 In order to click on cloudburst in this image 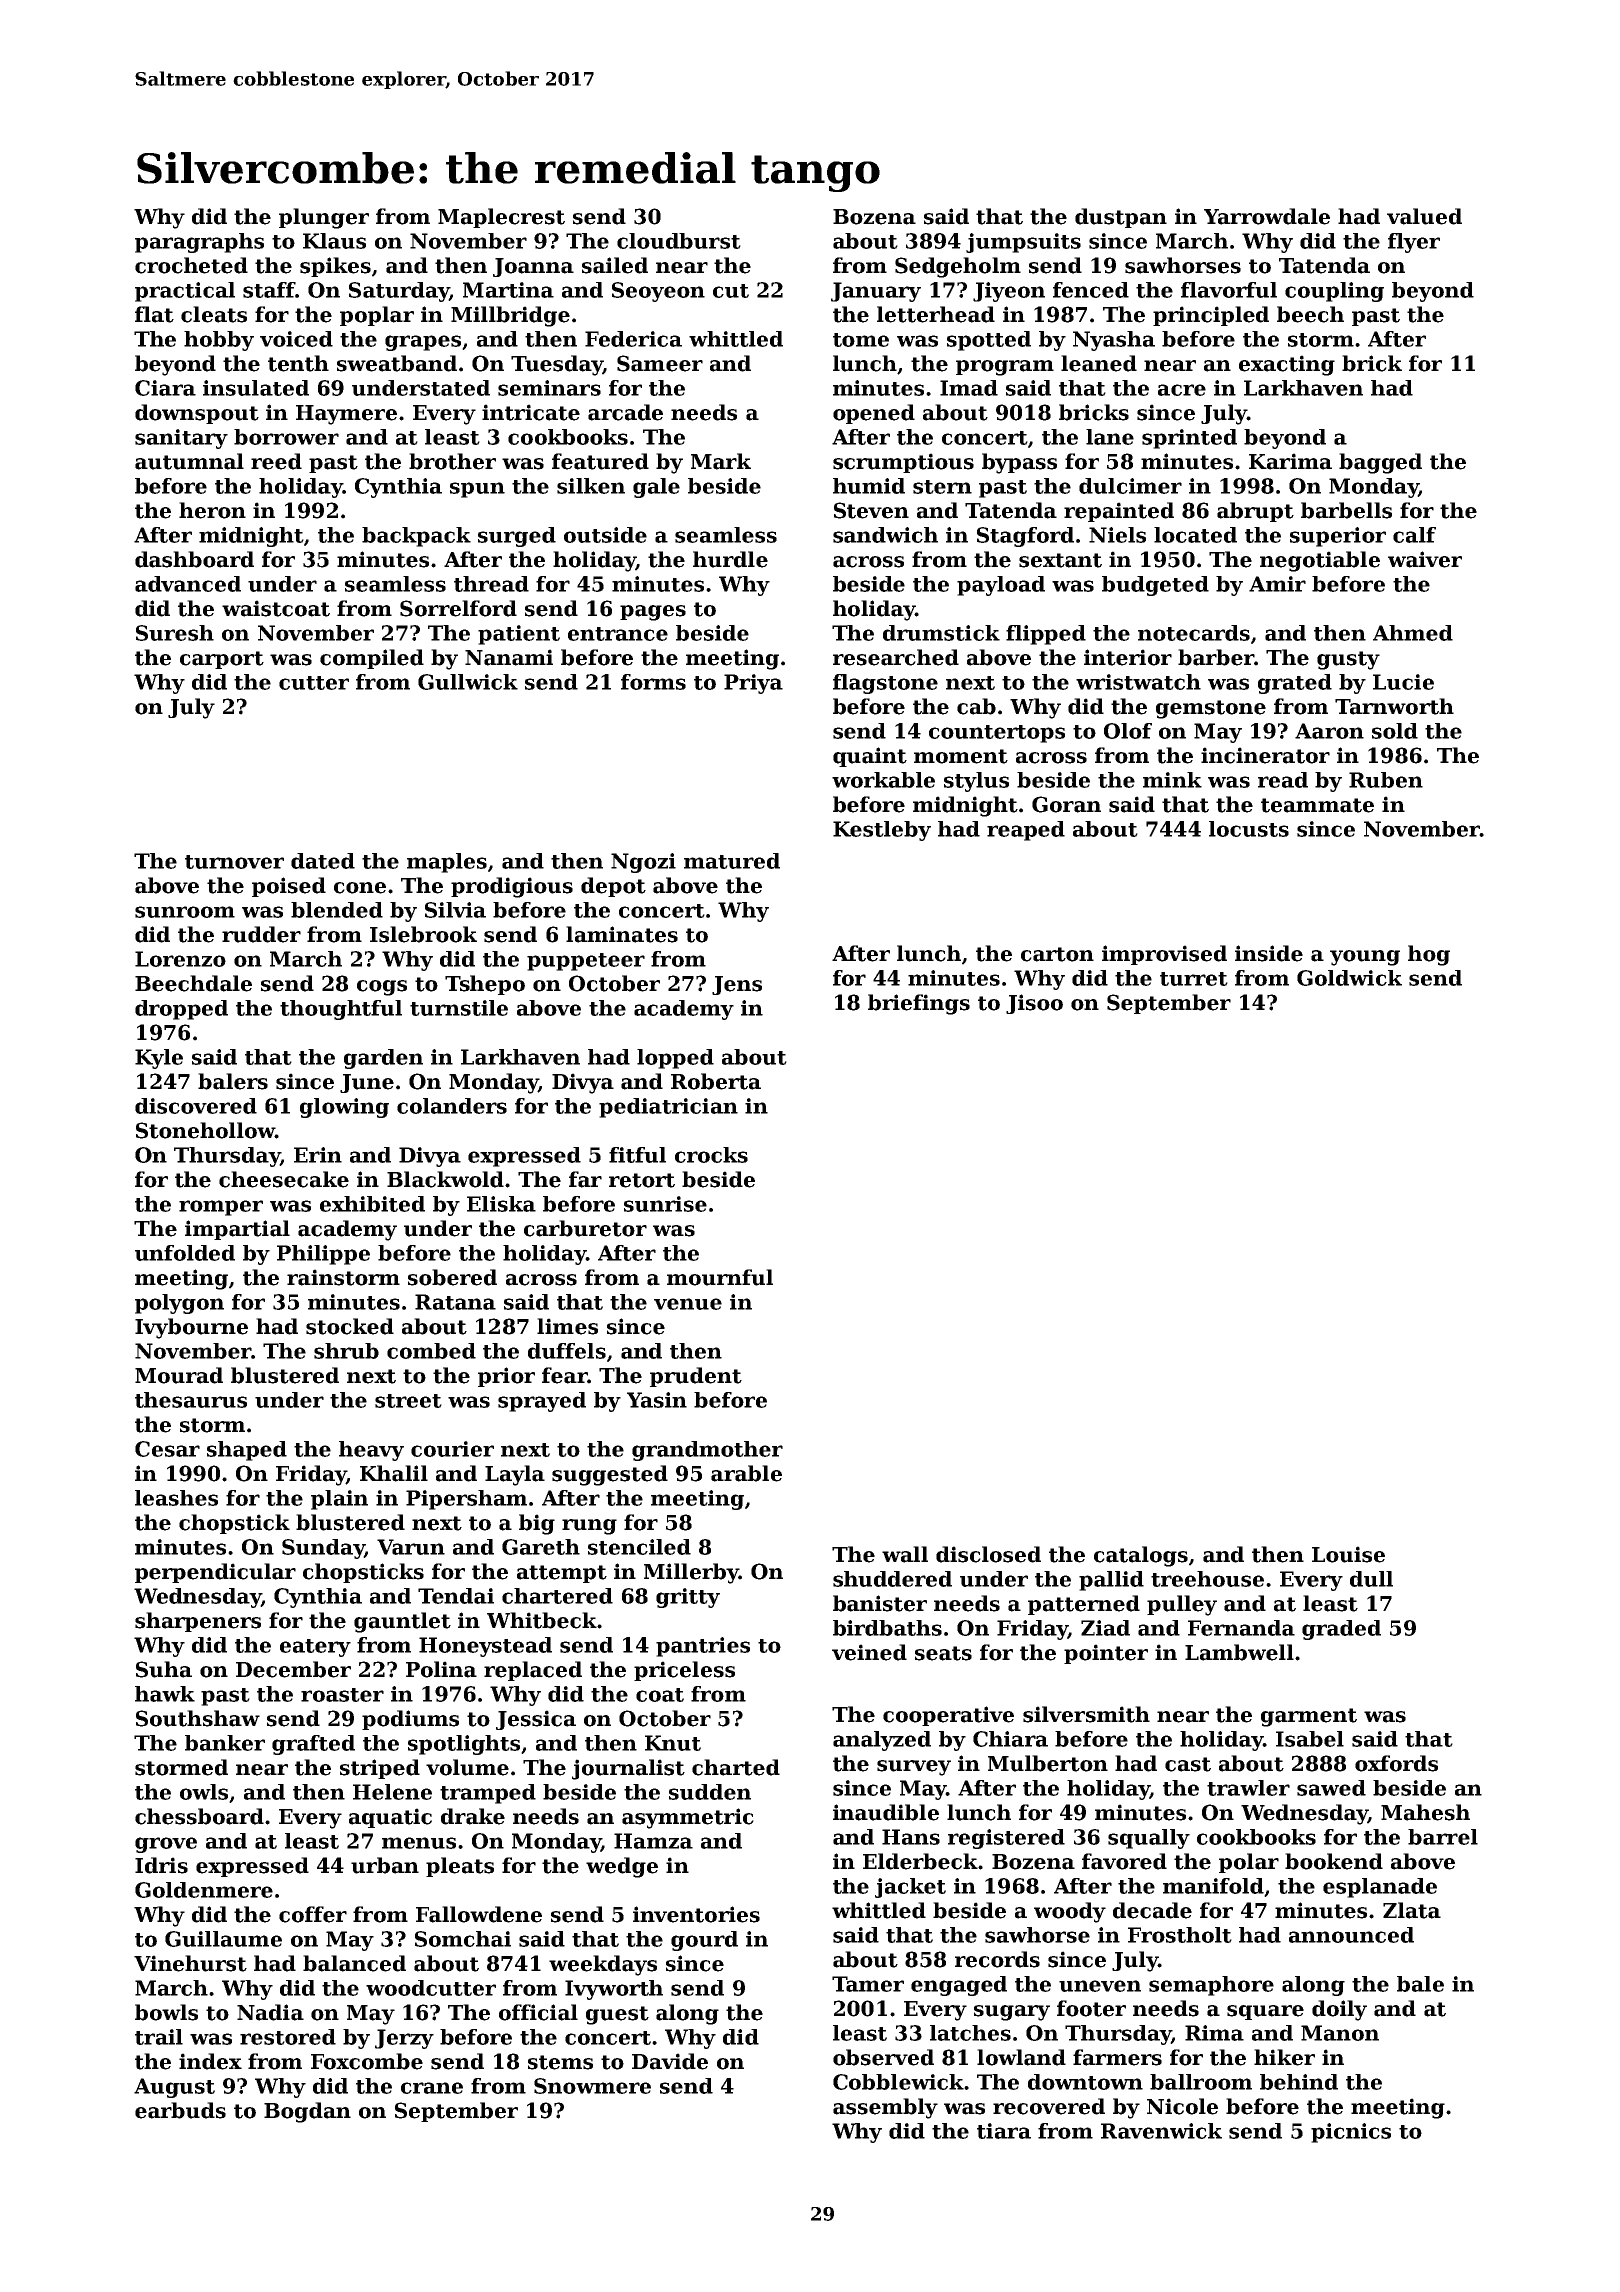, I will do `click(679, 241)`.
